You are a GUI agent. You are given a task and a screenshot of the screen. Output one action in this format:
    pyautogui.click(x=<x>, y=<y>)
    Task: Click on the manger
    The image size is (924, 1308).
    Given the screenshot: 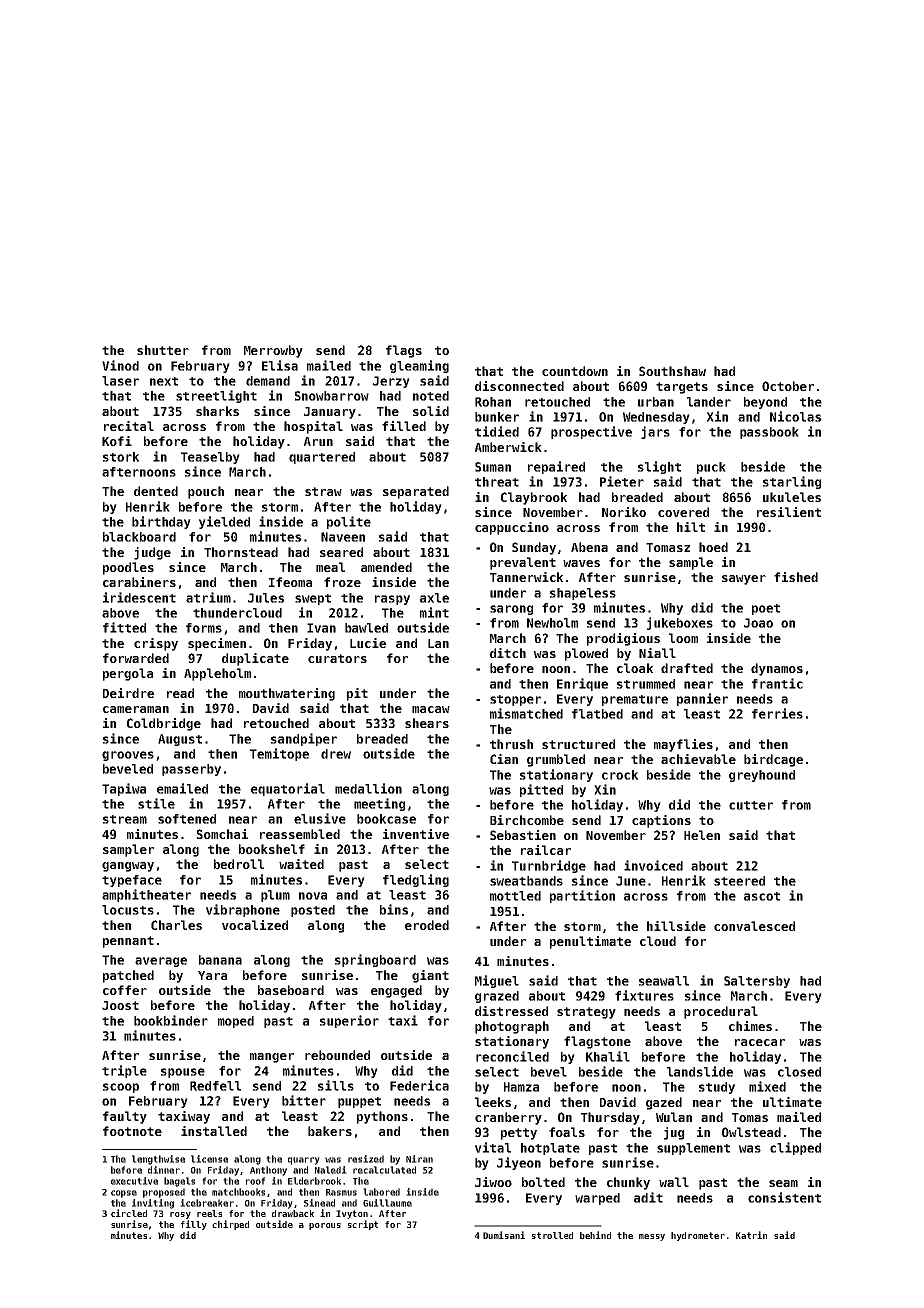 What is the action you would take?
    pyautogui.click(x=272, y=1058)
